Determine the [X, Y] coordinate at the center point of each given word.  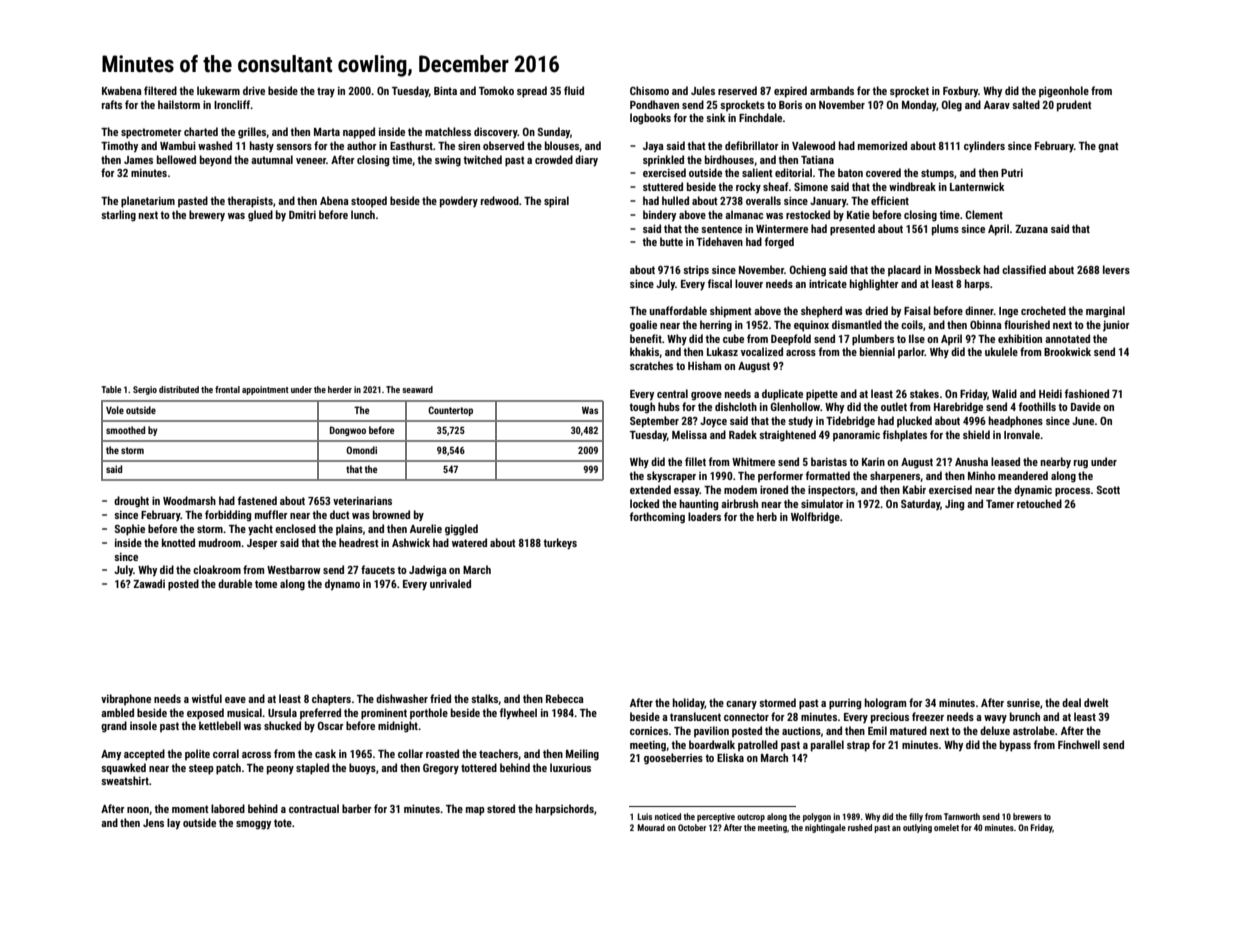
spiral [556, 202]
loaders [704, 516]
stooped [369, 201]
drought [131, 502]
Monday [919, 105]
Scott [1108, 490]
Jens [153, 823]
